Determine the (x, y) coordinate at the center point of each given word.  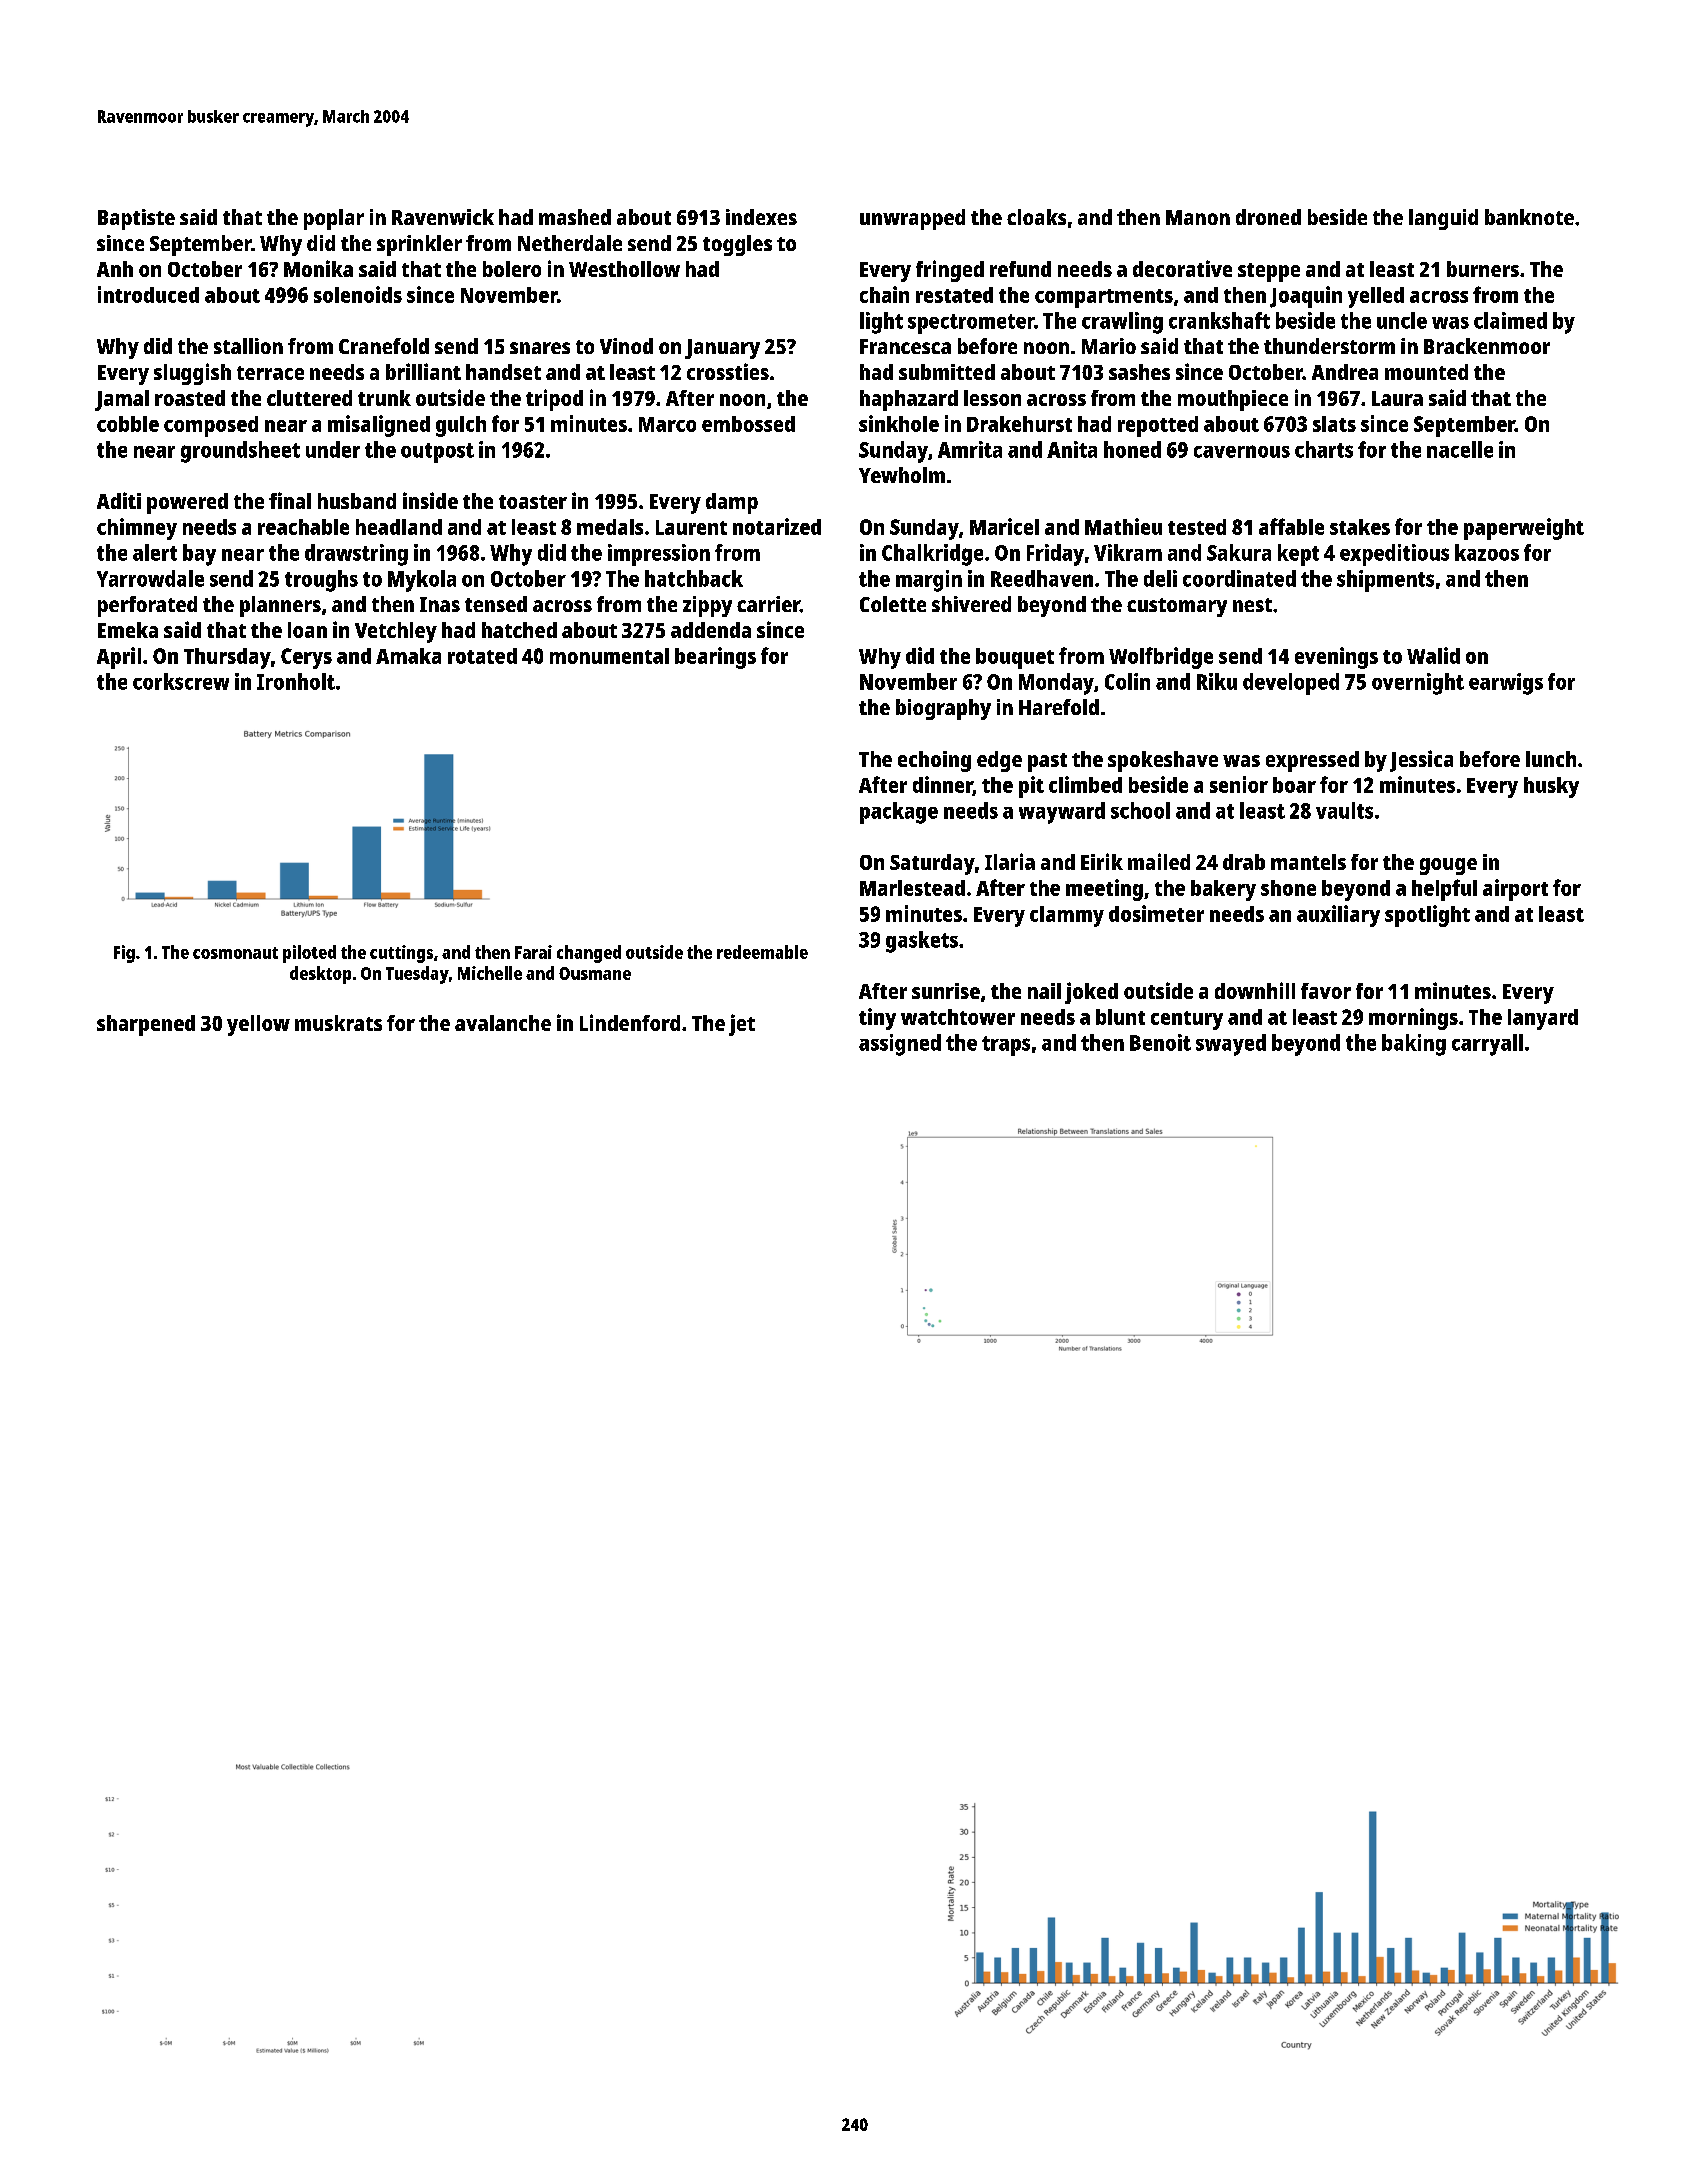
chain (884, 294)
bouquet (1015, 658)
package (899, 813)
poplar (334, 219)
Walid (1433, 655)
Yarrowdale (150, 578)
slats (1334, 424)
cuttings (401, 954)
